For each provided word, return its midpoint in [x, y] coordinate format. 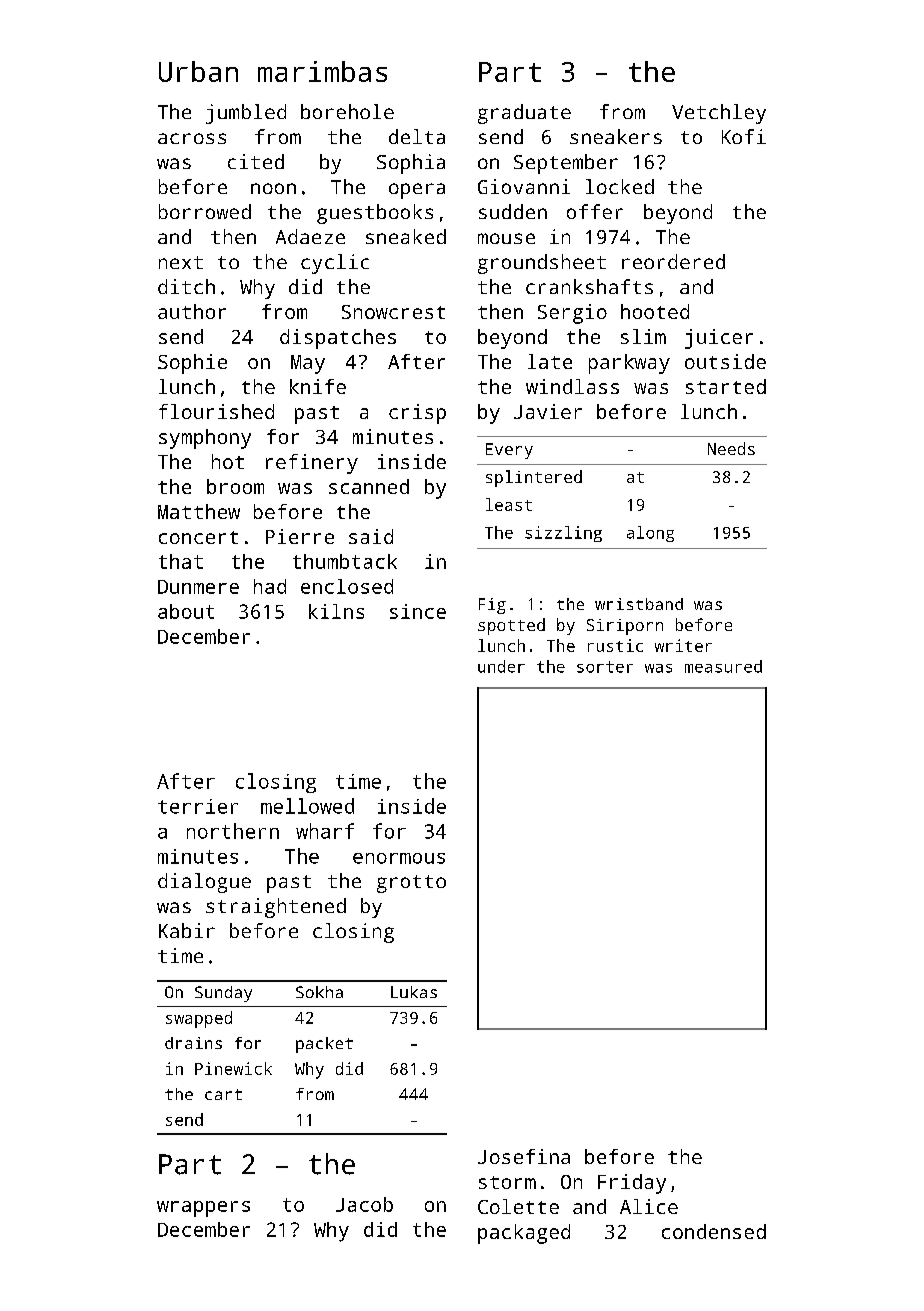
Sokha [319, 992]
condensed [714, 1231]
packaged [524, 1234]
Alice [649, 1206]
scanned [369, 486]
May [308, 364]
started [726, 386]
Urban [198, 71]
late [550, 361]
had [270, 586]
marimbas [322, 71]
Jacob [364, 1204]
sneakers [616, 136]
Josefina [524, 1156]
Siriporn [625, 627]
